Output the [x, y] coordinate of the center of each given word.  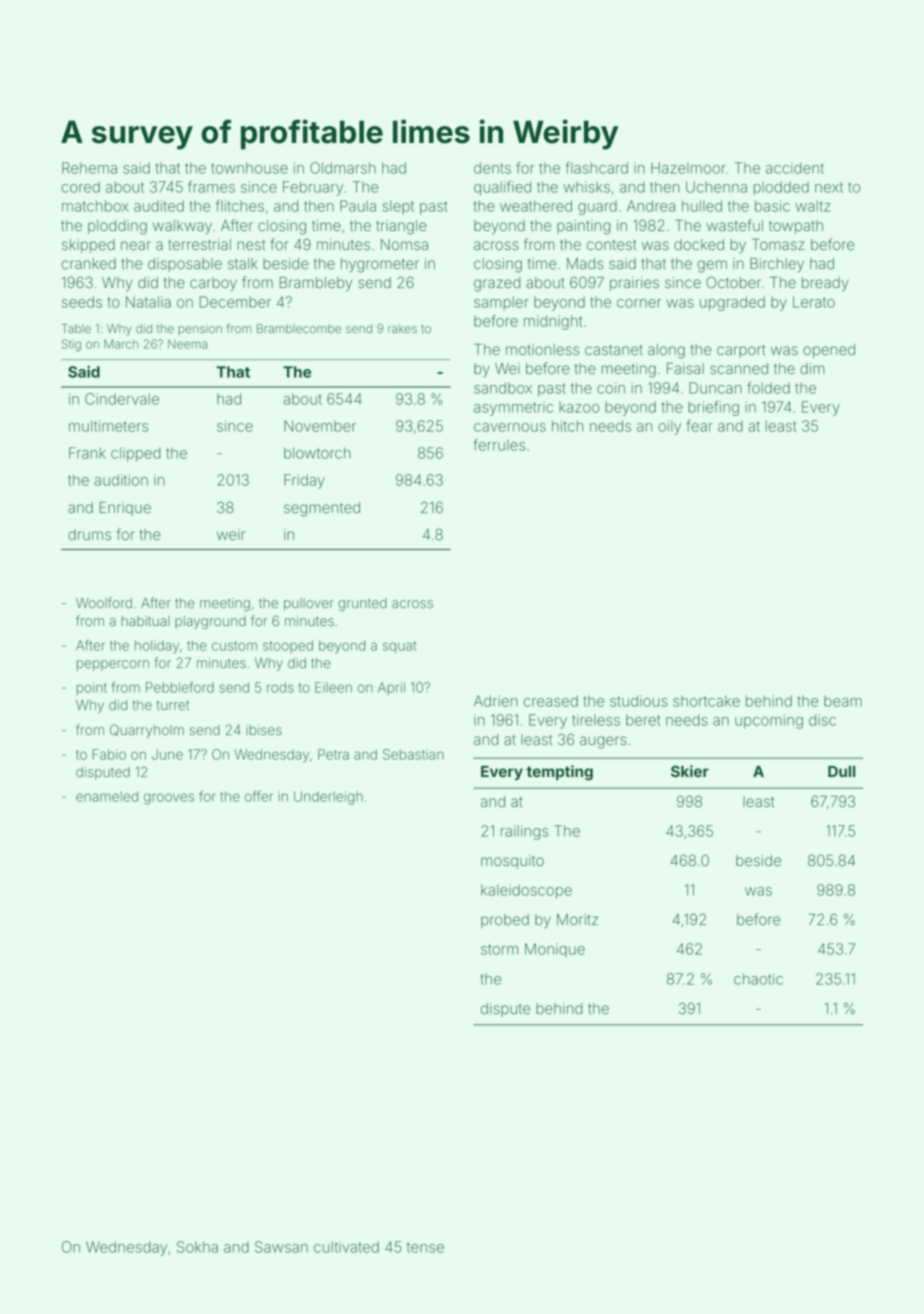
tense [425, 1247]
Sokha [197, 1247]
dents [492, 168]
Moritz [577, 920]
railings [525, 832]
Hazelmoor [688, 168]
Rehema [89, 168]
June [167, 754]
